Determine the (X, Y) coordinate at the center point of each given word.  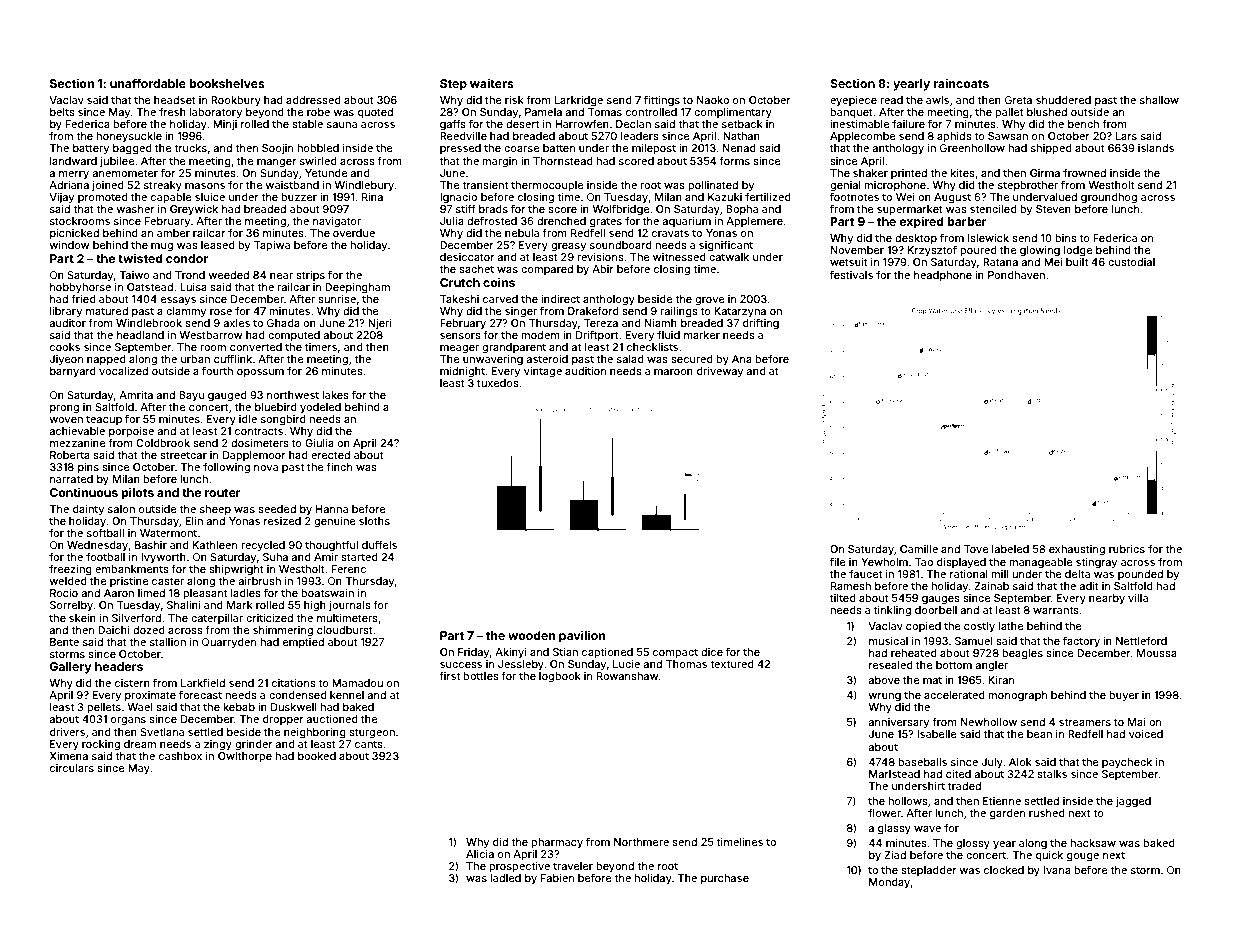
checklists (652, 347)
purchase (725, 879)
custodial (1131, 262)
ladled (505, 878)
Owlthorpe (245, 757)
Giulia (319, 443)
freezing (70, 570)
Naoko (713, 100)
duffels (379, 544)
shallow (1159, 100)
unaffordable (148, 83)
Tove (976, 549)
